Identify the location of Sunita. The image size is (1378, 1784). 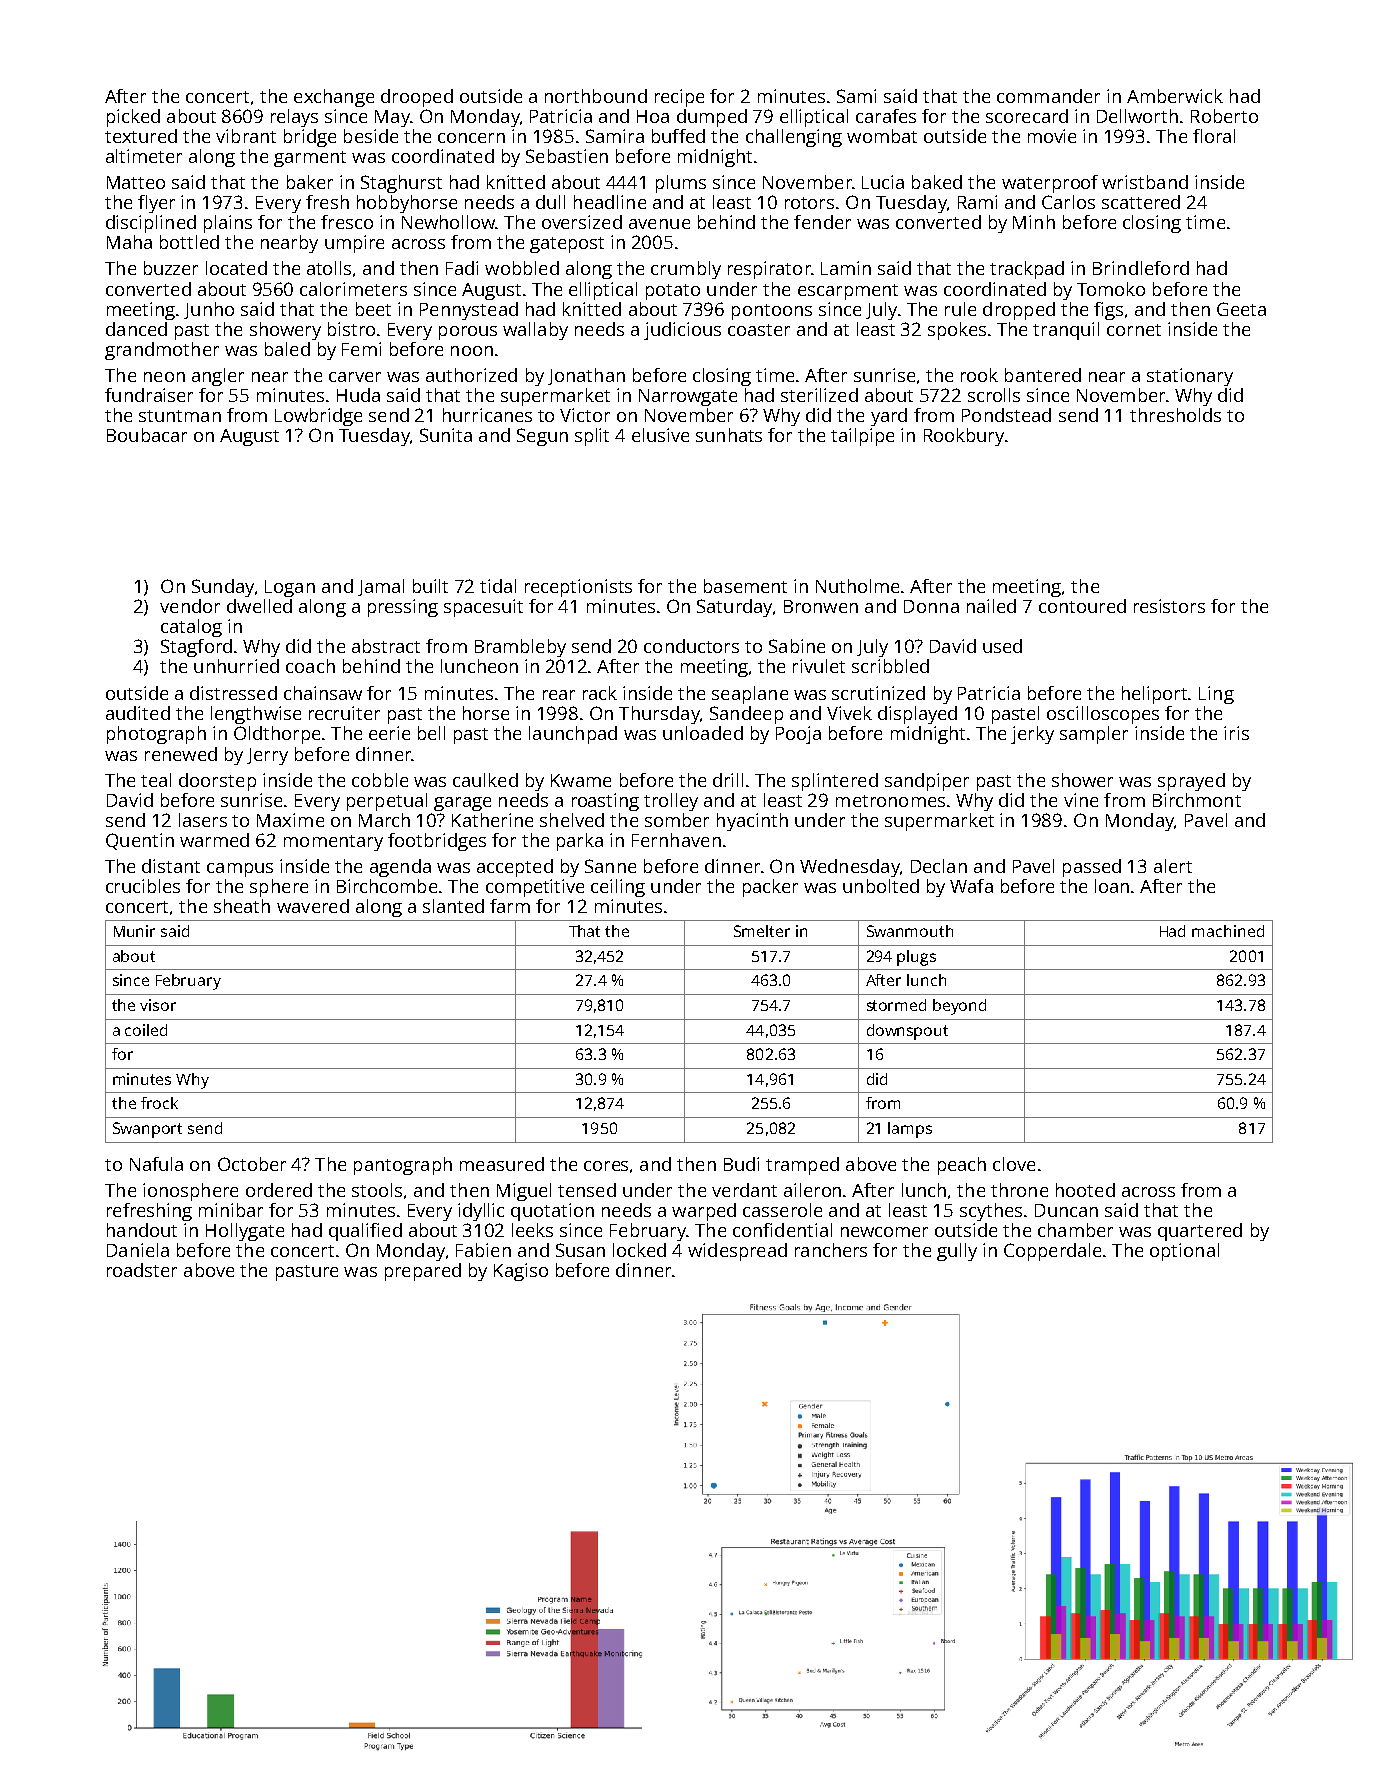
(446, 435).
